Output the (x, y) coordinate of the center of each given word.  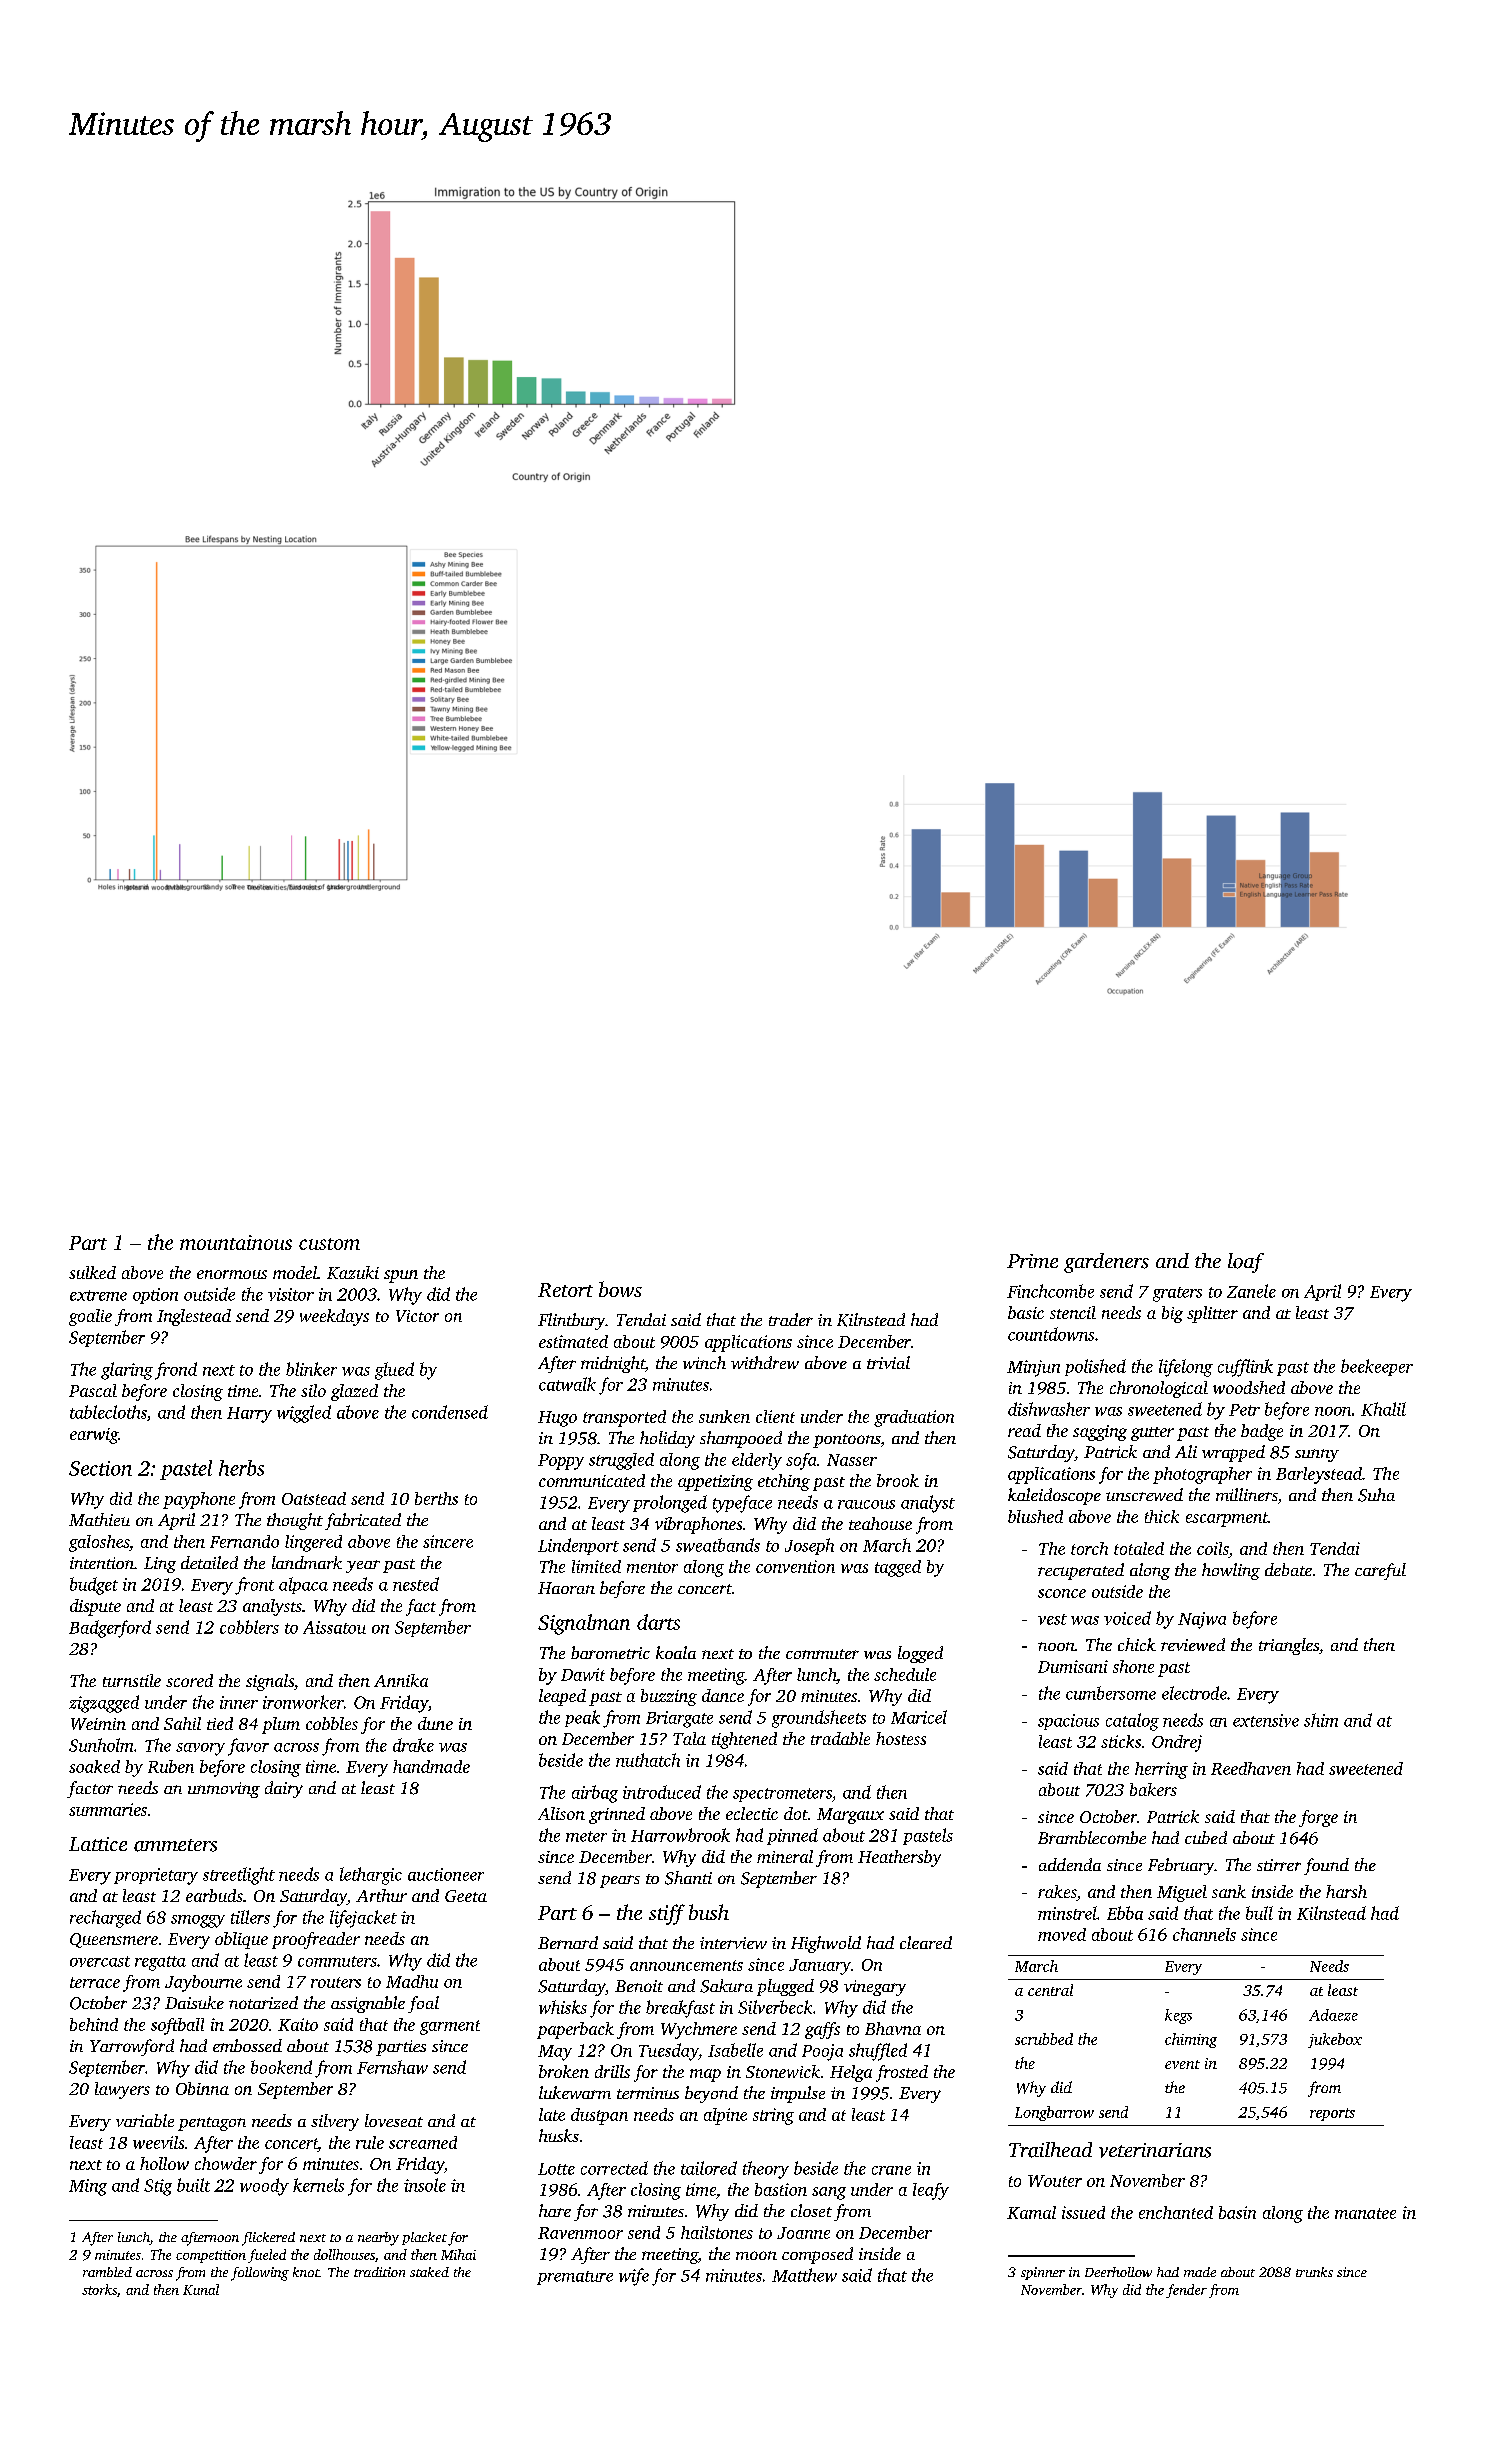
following (260, 2274)
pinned (792, 1836)
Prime (1032, 1261)
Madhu (412, 1981)
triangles (1289, 1646)
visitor (291, 1294)
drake (413, 1745)
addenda (1070, 1864)
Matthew (804, 2275)
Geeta (466, 1896)
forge (1318, 1818)
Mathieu (99, 1519)
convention (795, 1566)
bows (620, 1289)
